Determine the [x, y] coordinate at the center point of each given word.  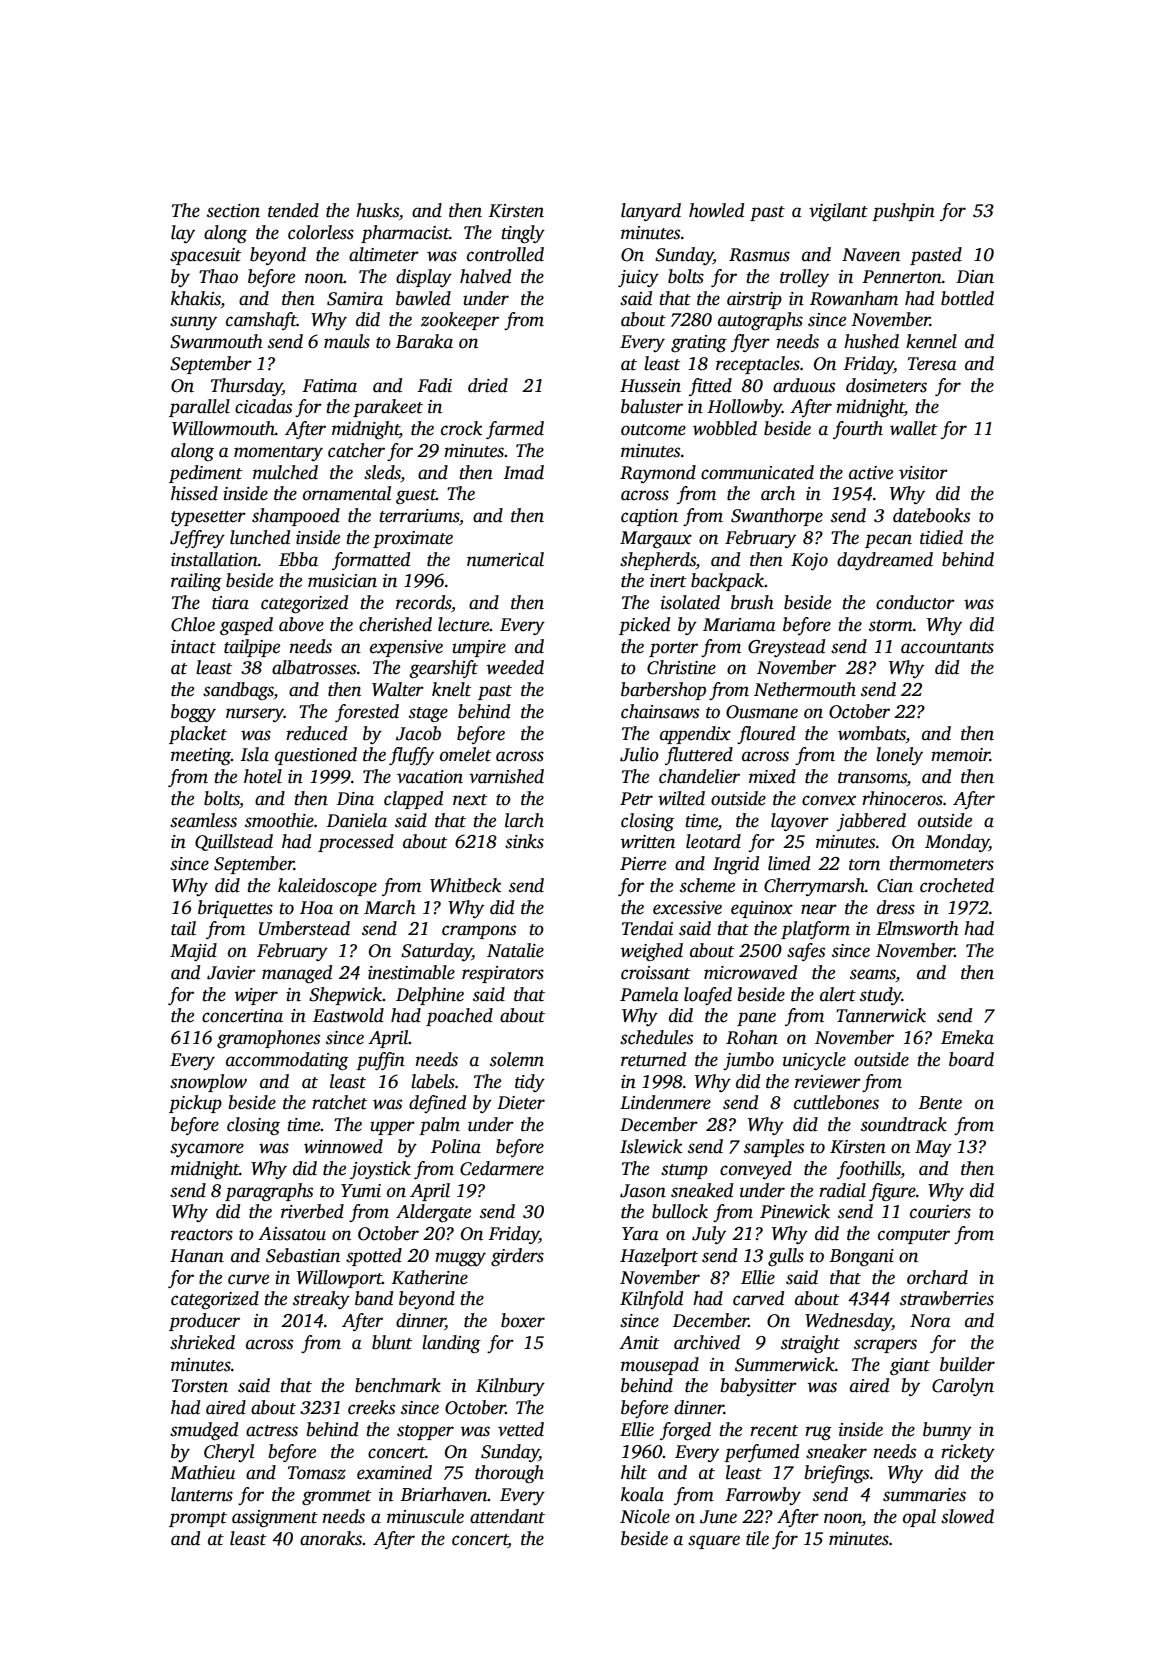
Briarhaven [444, 1494]
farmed [515, 430]
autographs [760, 321]
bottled [967, 298]
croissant [655, 973]
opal [919, 1518]
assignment [275, 1518]
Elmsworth [917, 928]
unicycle [814, 1061]
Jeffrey [197, 539]
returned [653, 1059]
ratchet [339, 1102]
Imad [523, 472]
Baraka [424, 341]
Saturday [436, 952]
